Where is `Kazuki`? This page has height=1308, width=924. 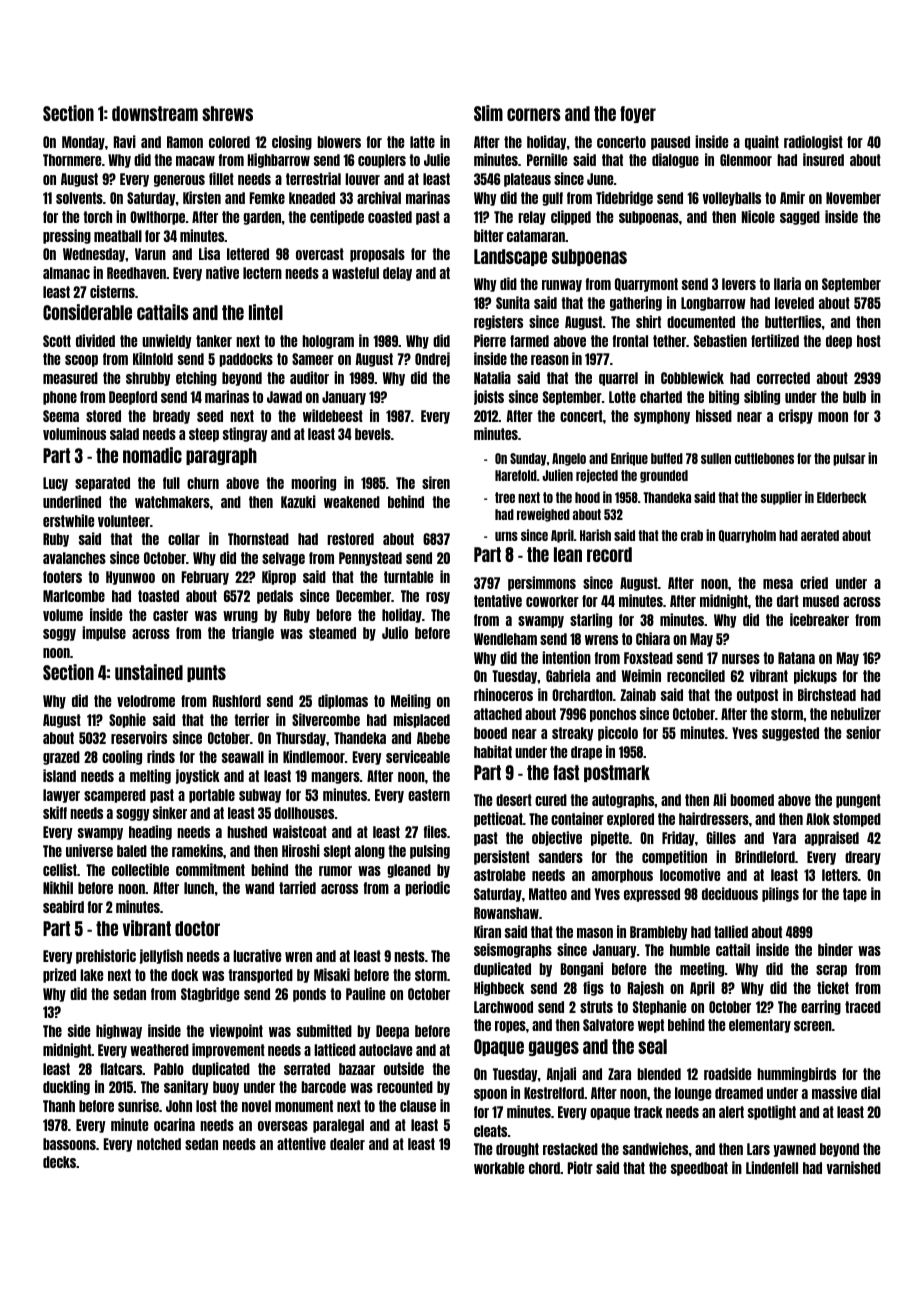 Kazuki is located at coordinates (298, 501).
